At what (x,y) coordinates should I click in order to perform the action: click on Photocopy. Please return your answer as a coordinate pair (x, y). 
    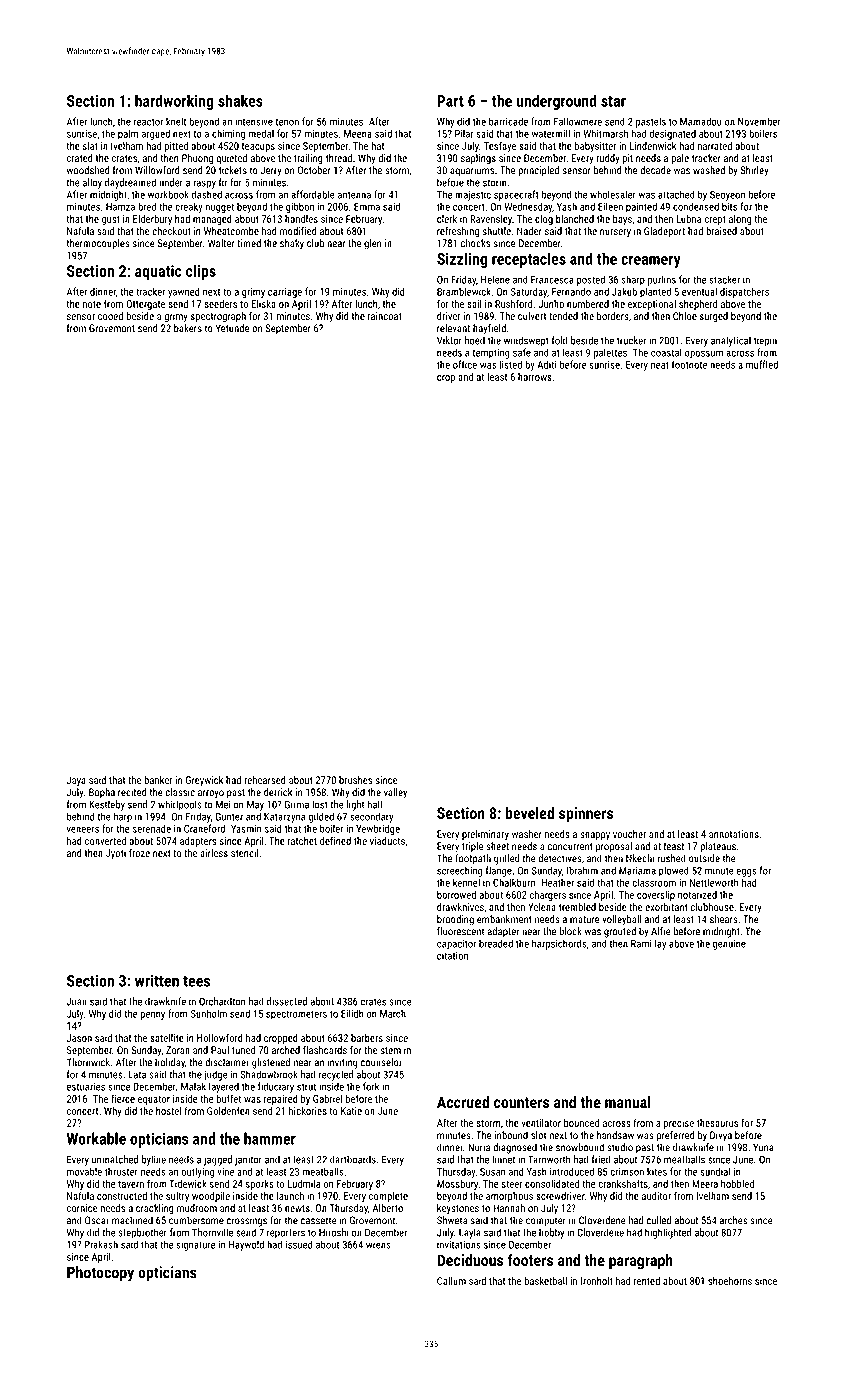
    Looking at the image, I should click on (100, 1274).
